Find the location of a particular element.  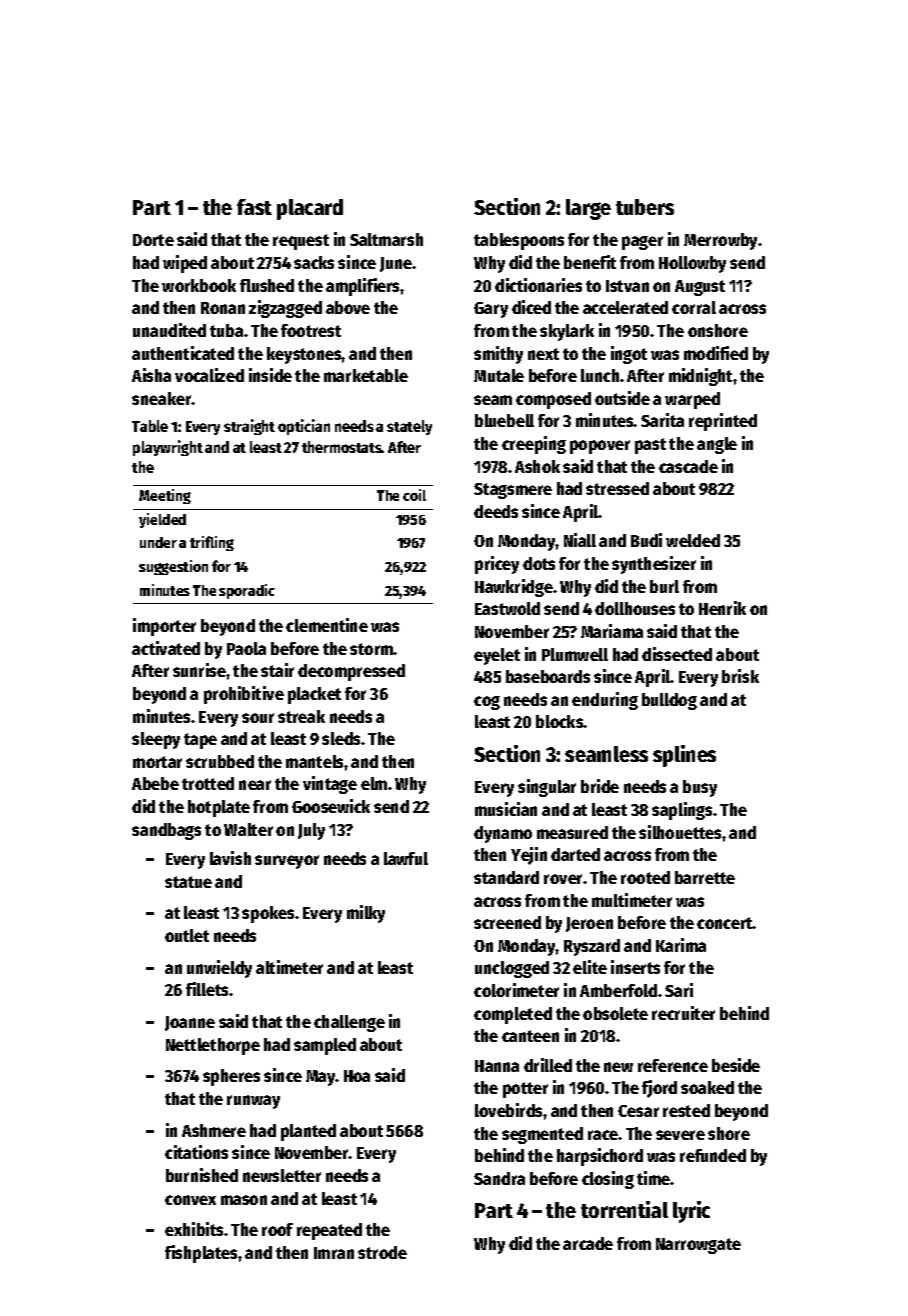

placard is located at coordinates (310, 209).
